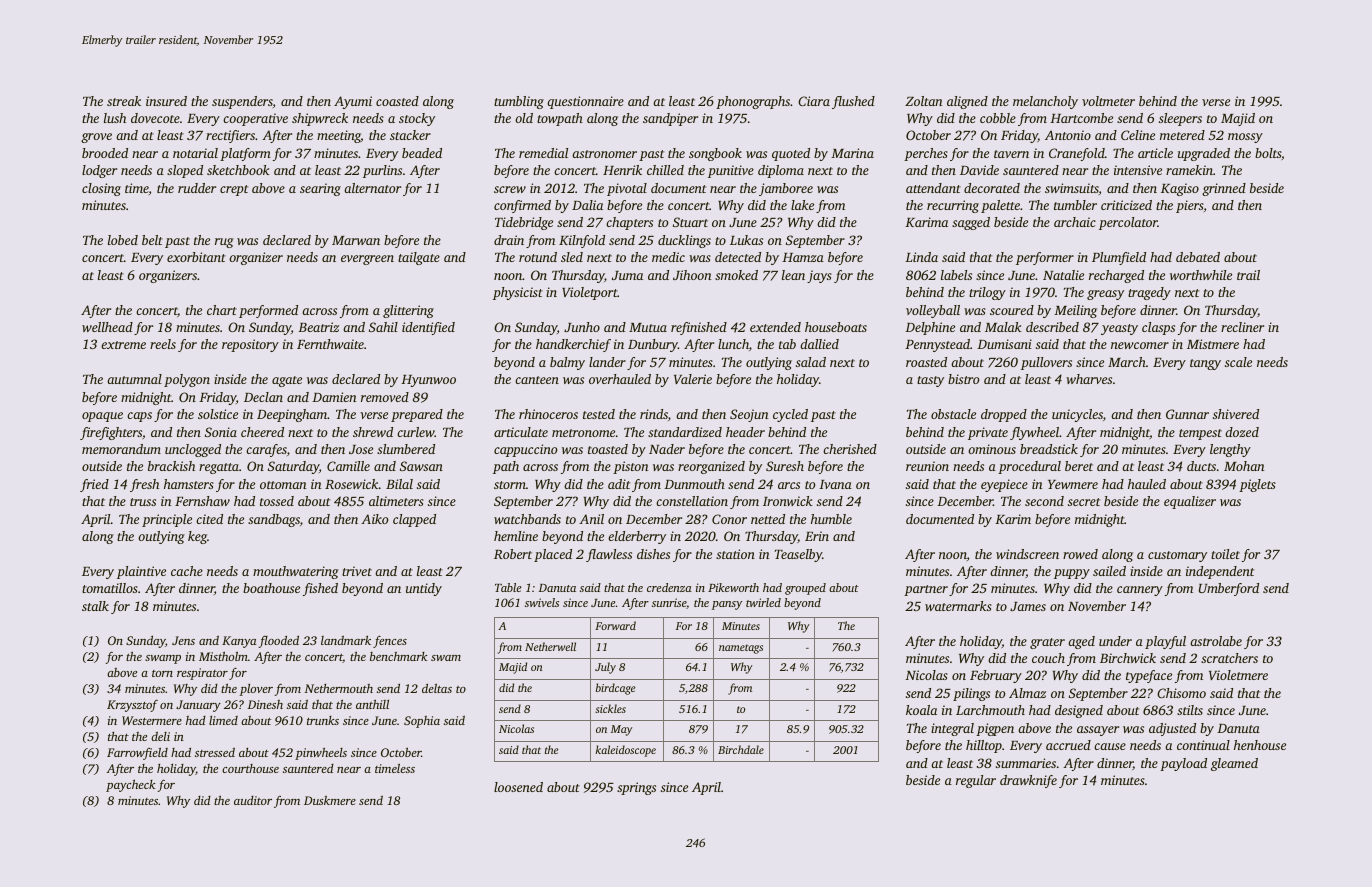 Image resolution: width=1372 pixels, height=887 pixels. I want to click on Malak, so click(1003, 327).
